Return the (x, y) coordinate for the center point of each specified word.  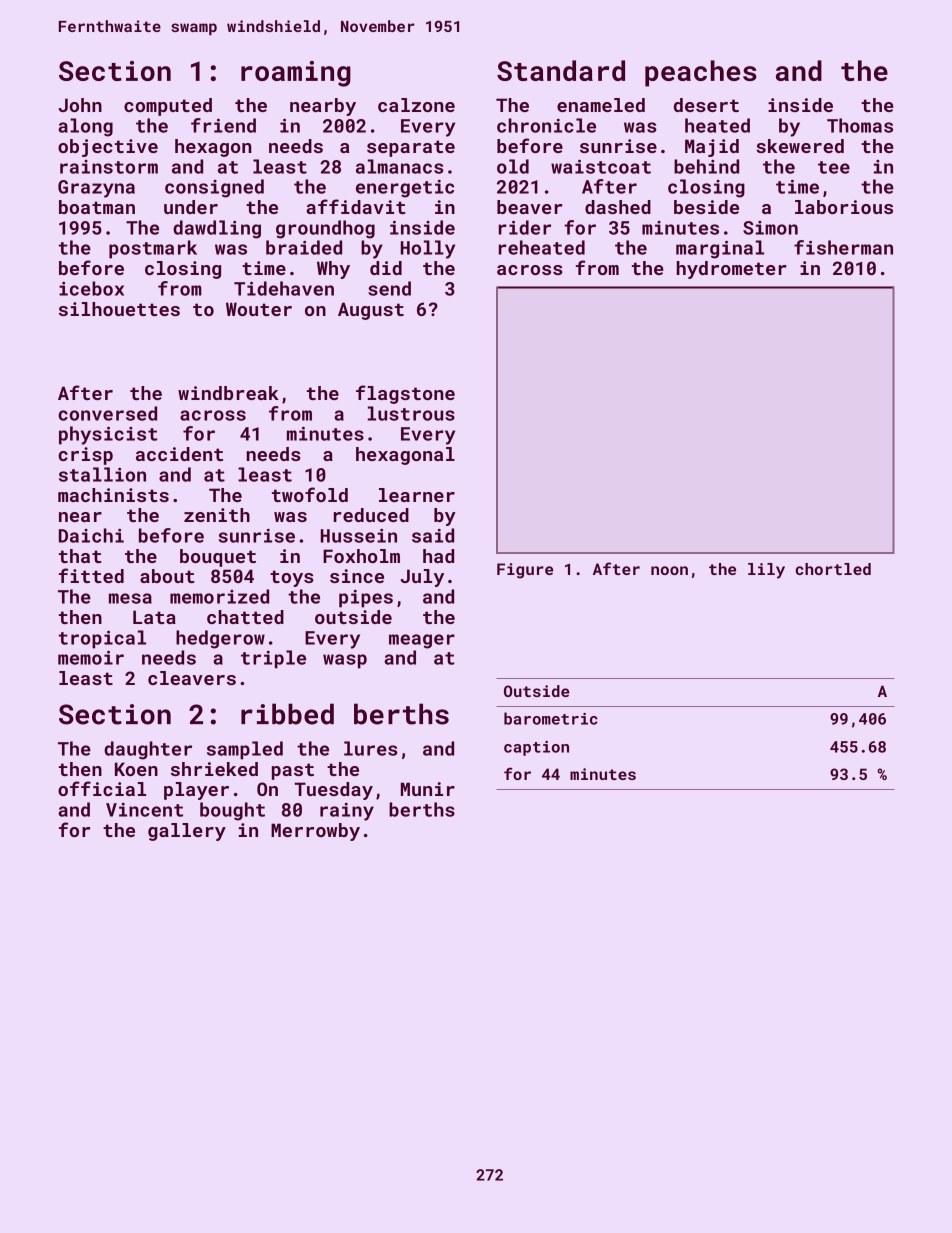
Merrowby (315, 832)
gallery (187, 832)
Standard (561, 70)
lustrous (411, 413)
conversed (107, 413)
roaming (296, 74)
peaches (701, 73)
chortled (833, 569)
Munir (428, 789)
